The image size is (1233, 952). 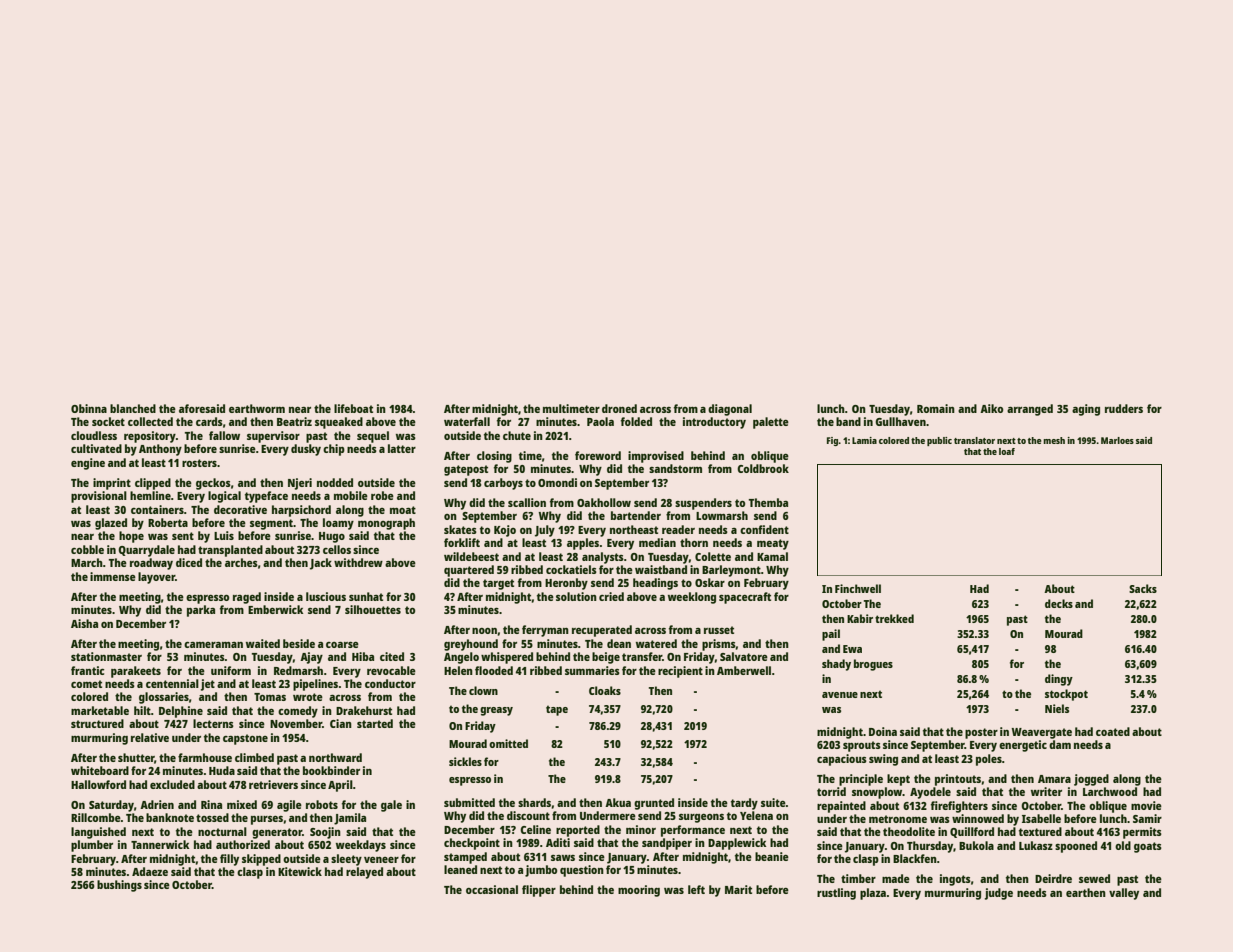 I want to click on sickles, so click(x=465, y=761).
